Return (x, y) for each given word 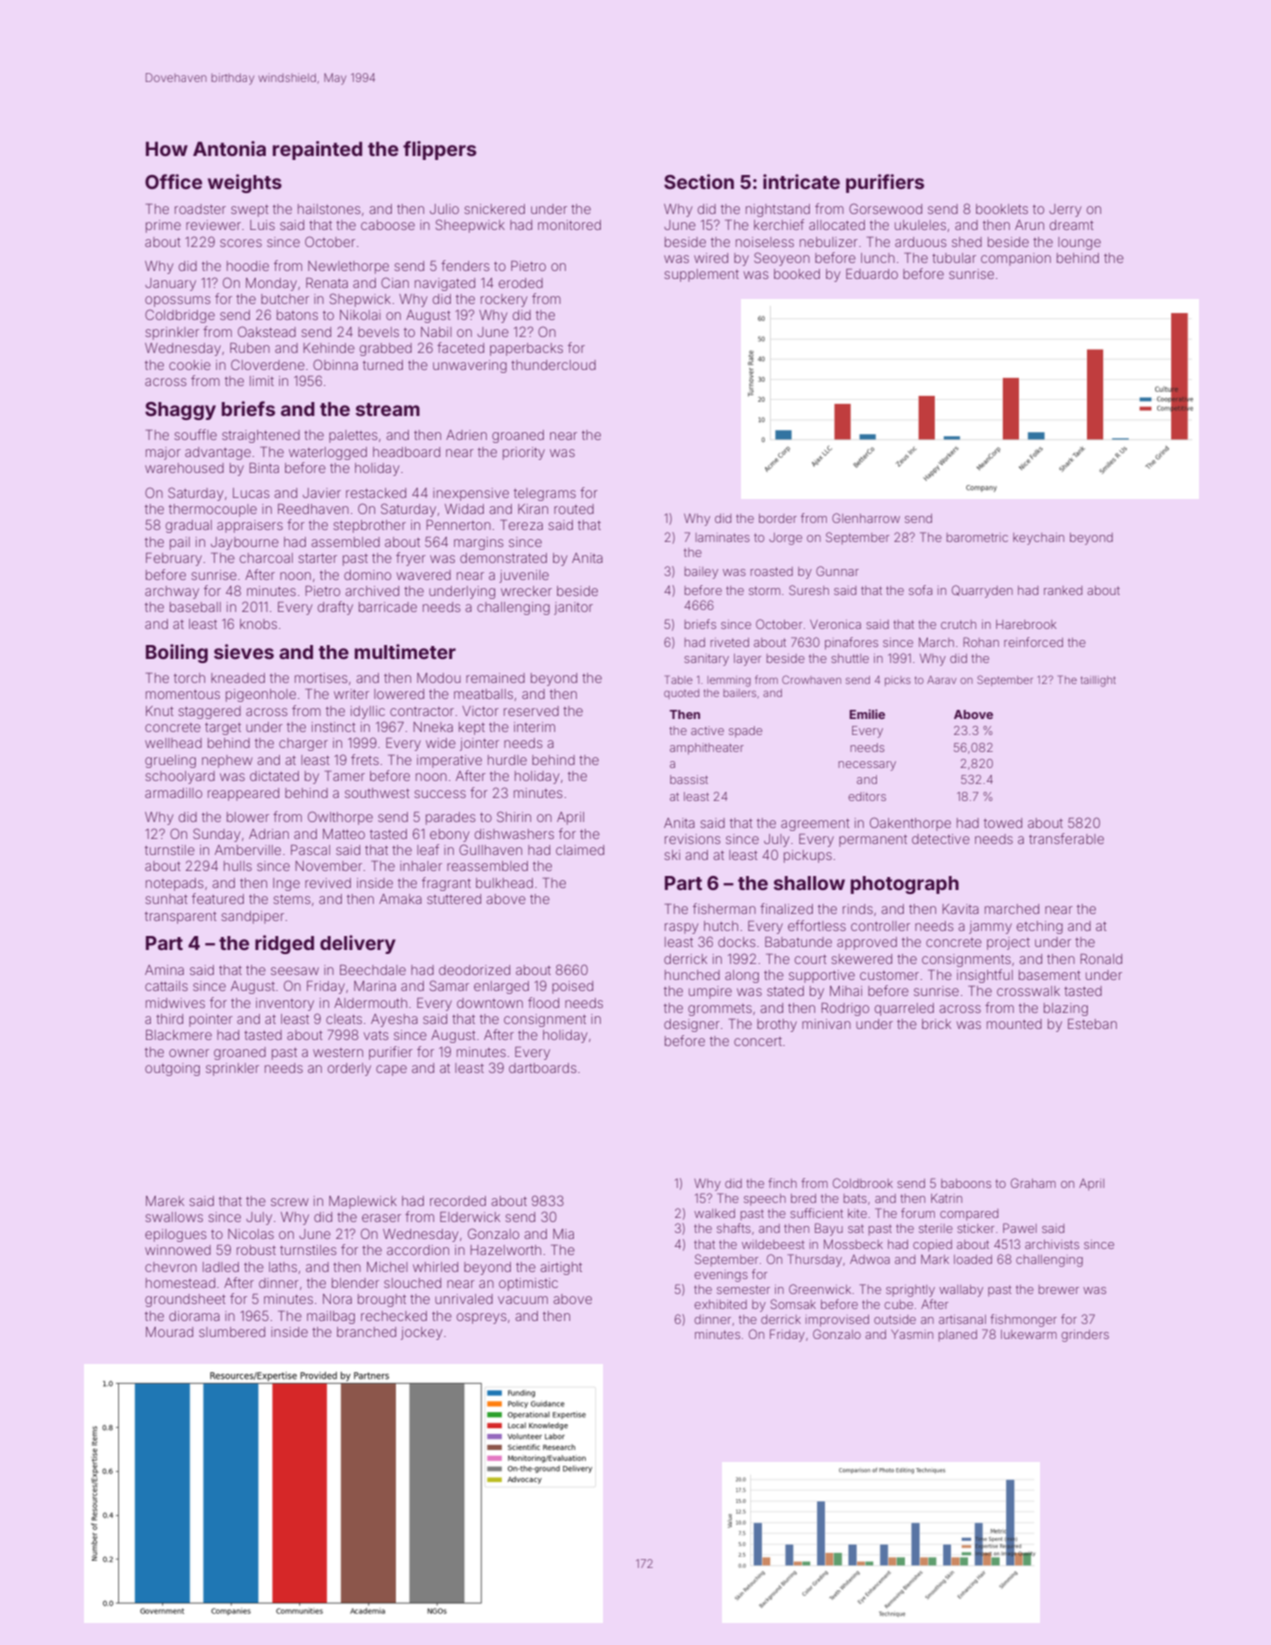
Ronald (1101, 959)
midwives (175, 1003)
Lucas (251, 493)
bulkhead (504, 883)
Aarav (942, 680)
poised (572, 987)
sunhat (166, 899)
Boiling (177, 653)
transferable (1066, 838)
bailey (701, 573)
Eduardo (872, 274)
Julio (444, 209)
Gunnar (837, 571)
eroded (520, 283)
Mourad (169, 1332)
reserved (531, 711)
